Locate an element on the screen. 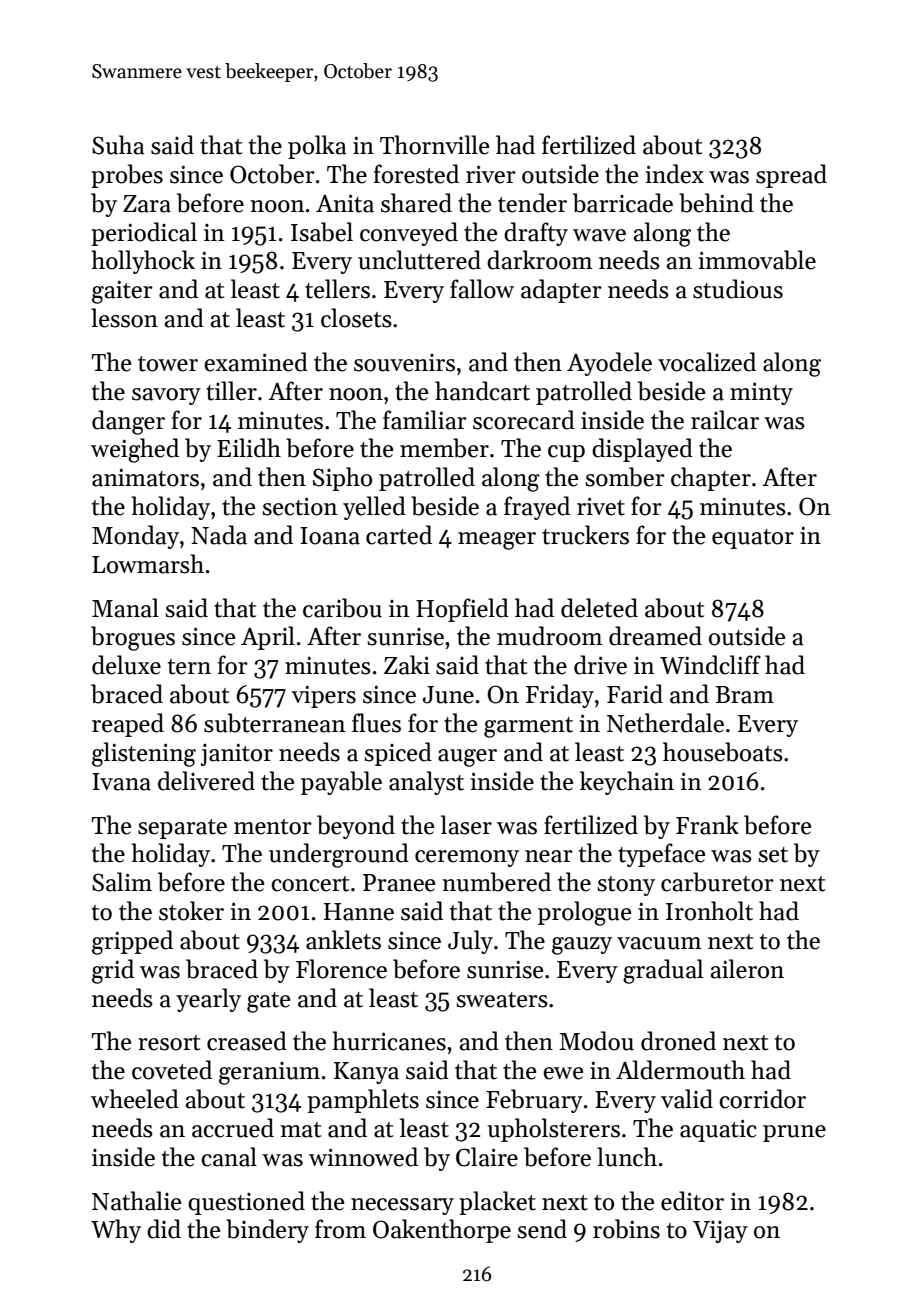 This screenshot has height=1314, width=924. Nathalie is located at coordinates (136, 1201).
